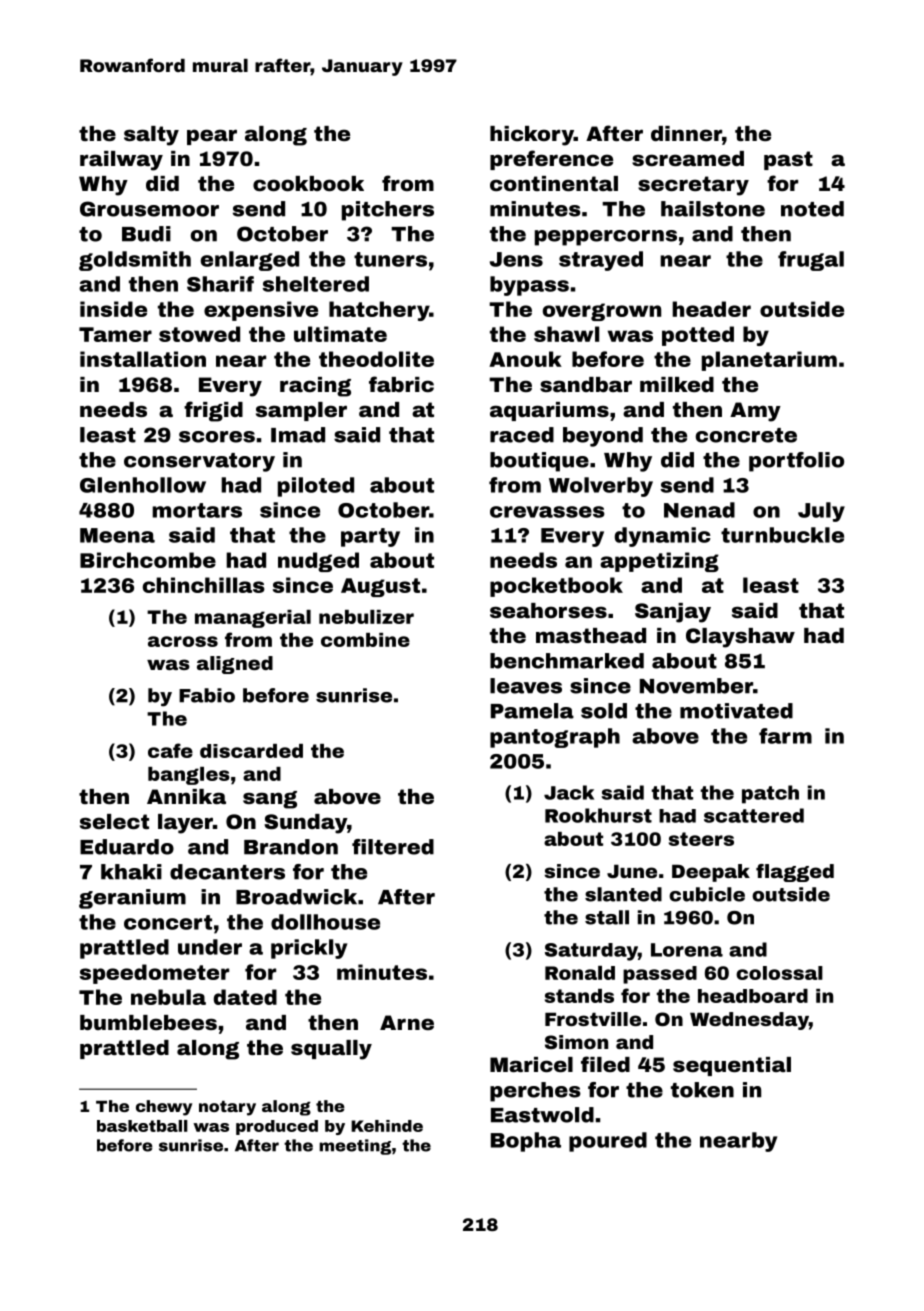 The image size is (924, 1311). I want to click on dinner, so click(686, 133).
